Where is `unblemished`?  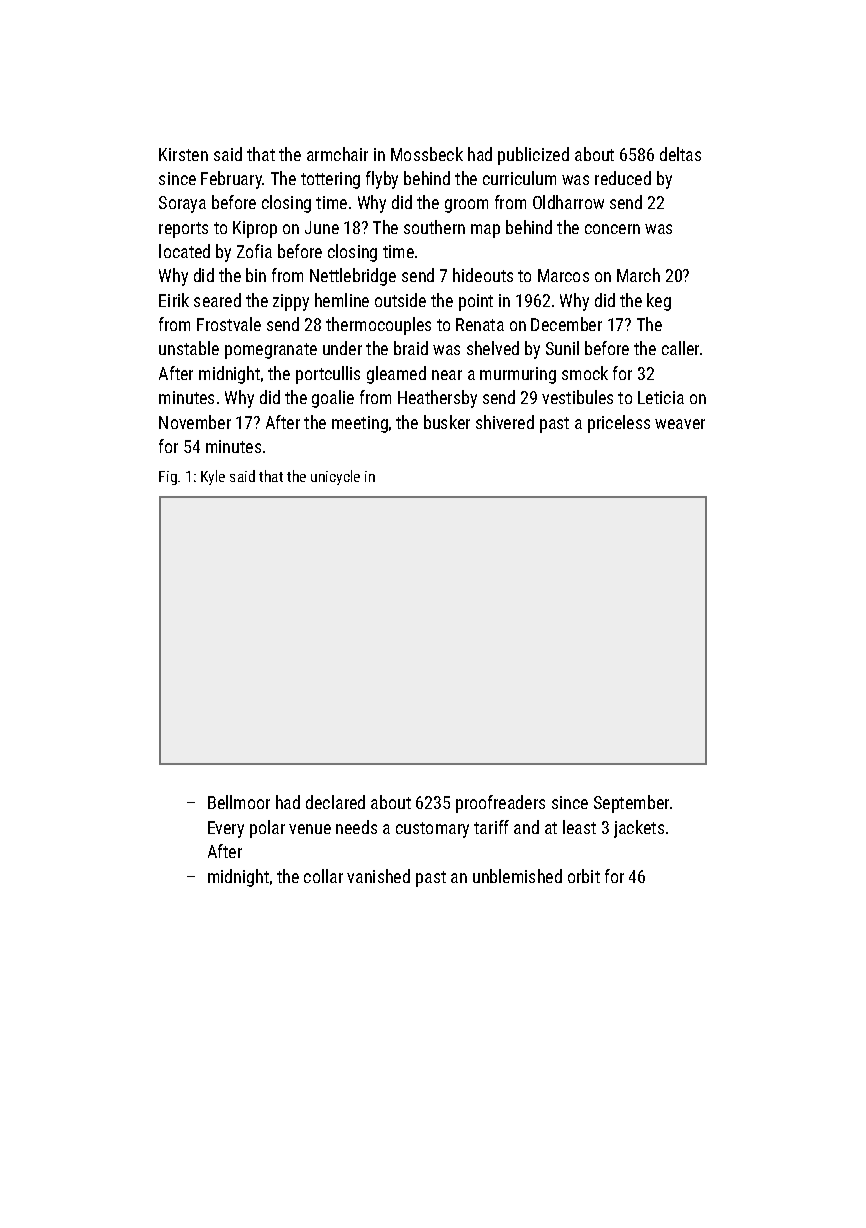
unblemished is located at coordinates (517, 876).
